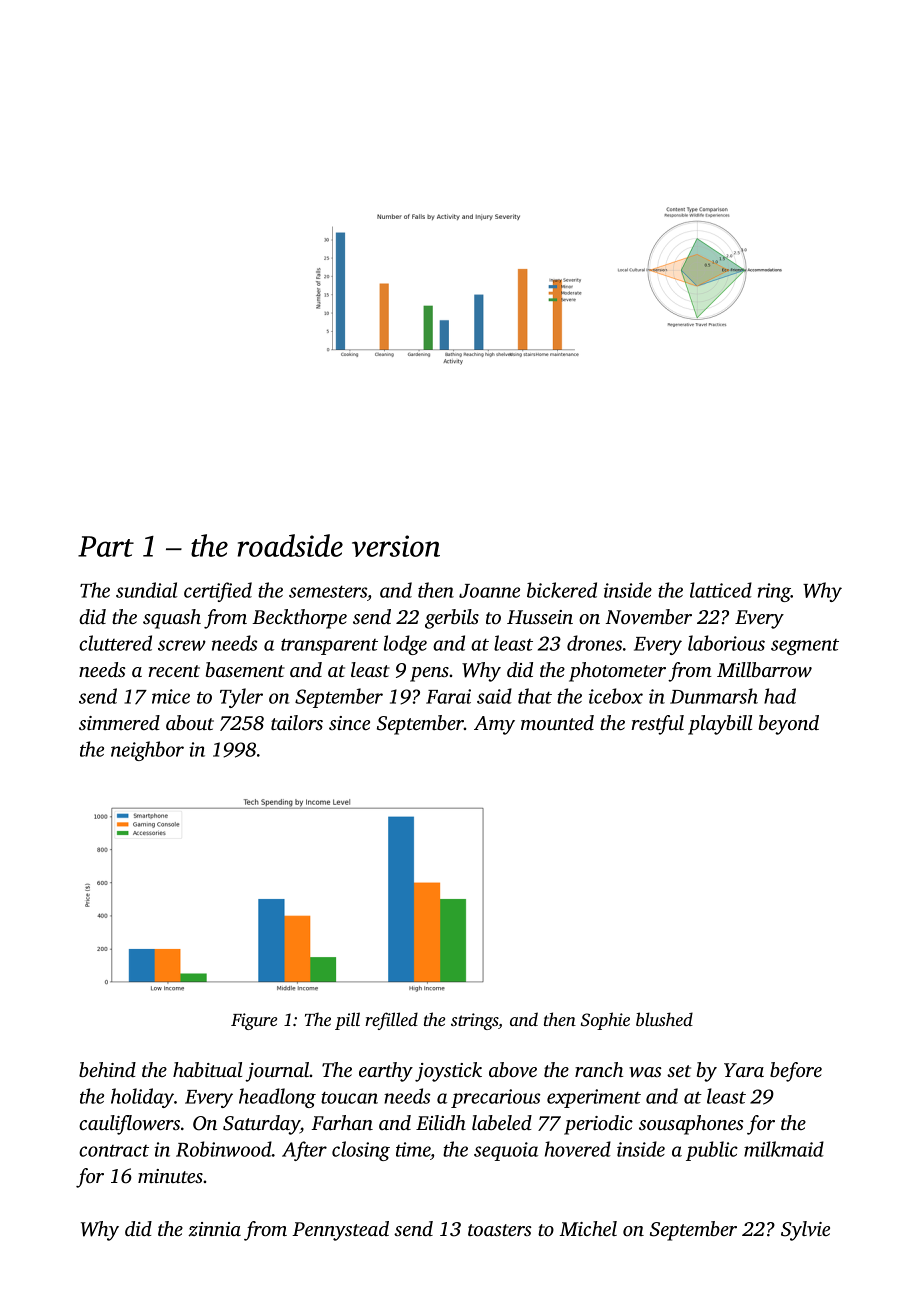  I want to click on ranch, so click(599, 1069).
